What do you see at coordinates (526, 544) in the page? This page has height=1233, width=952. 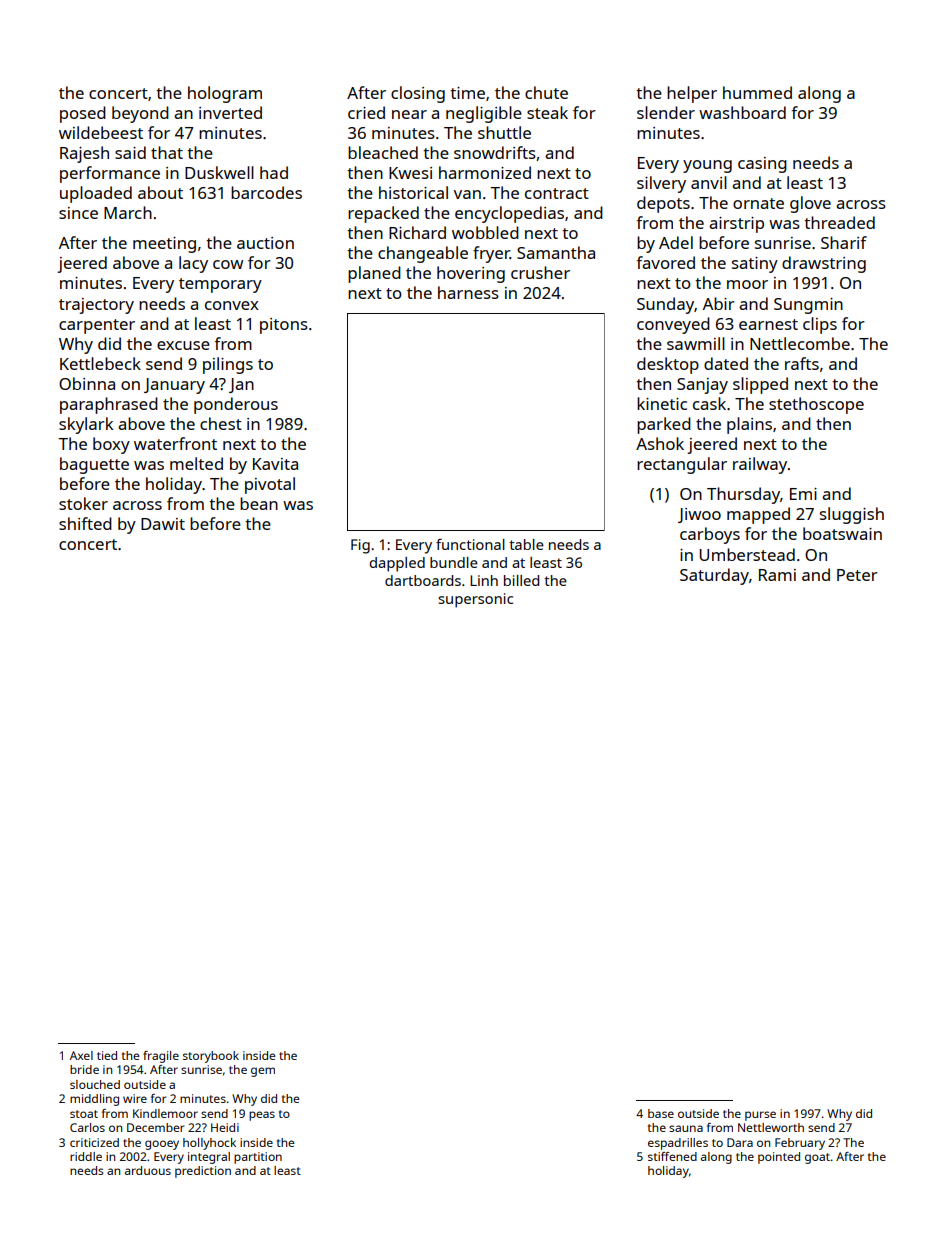 I see `table` at bounding box center [526, 544].
